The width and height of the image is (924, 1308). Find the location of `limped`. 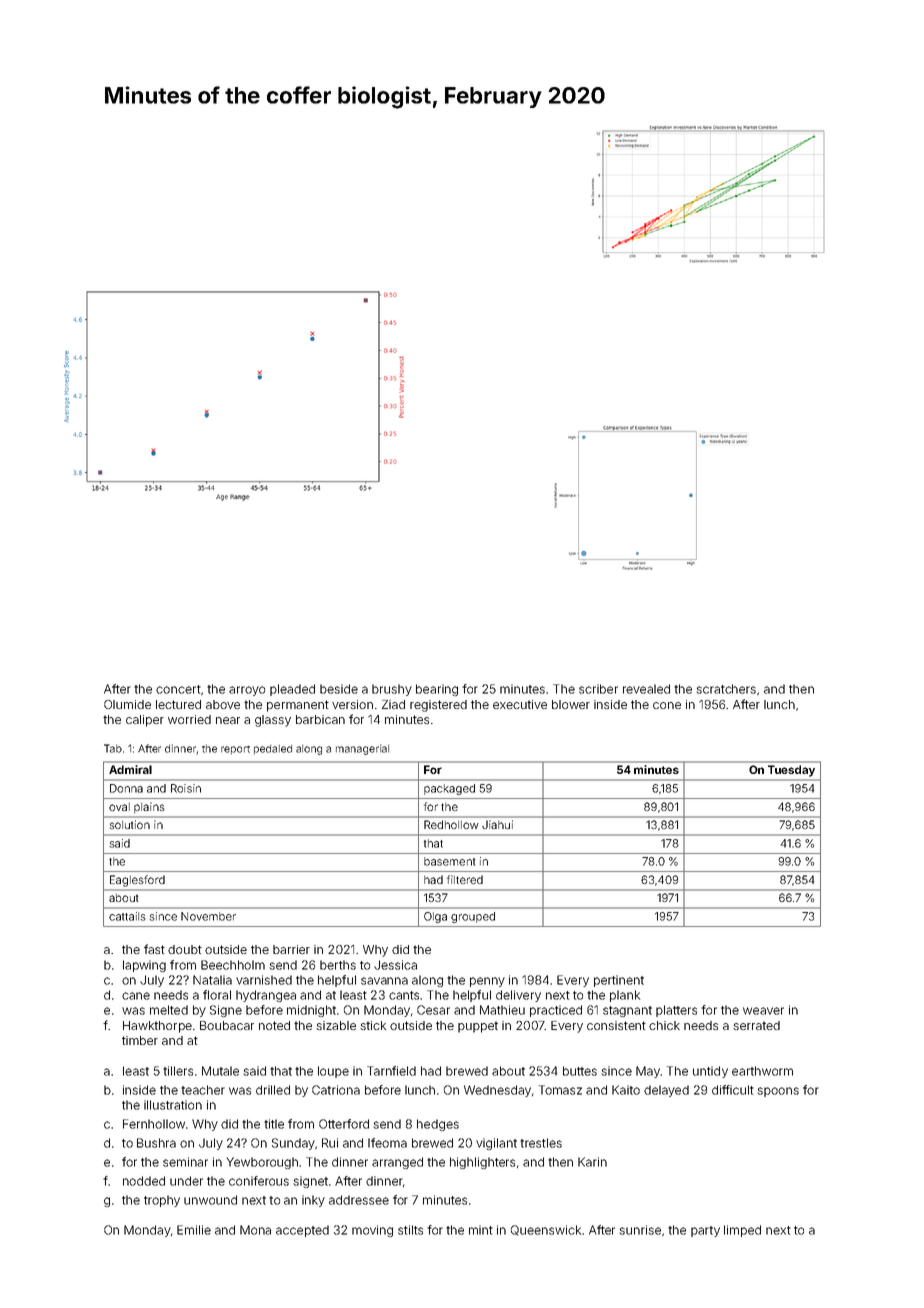

limped is located at coordinates (742, 1231).
